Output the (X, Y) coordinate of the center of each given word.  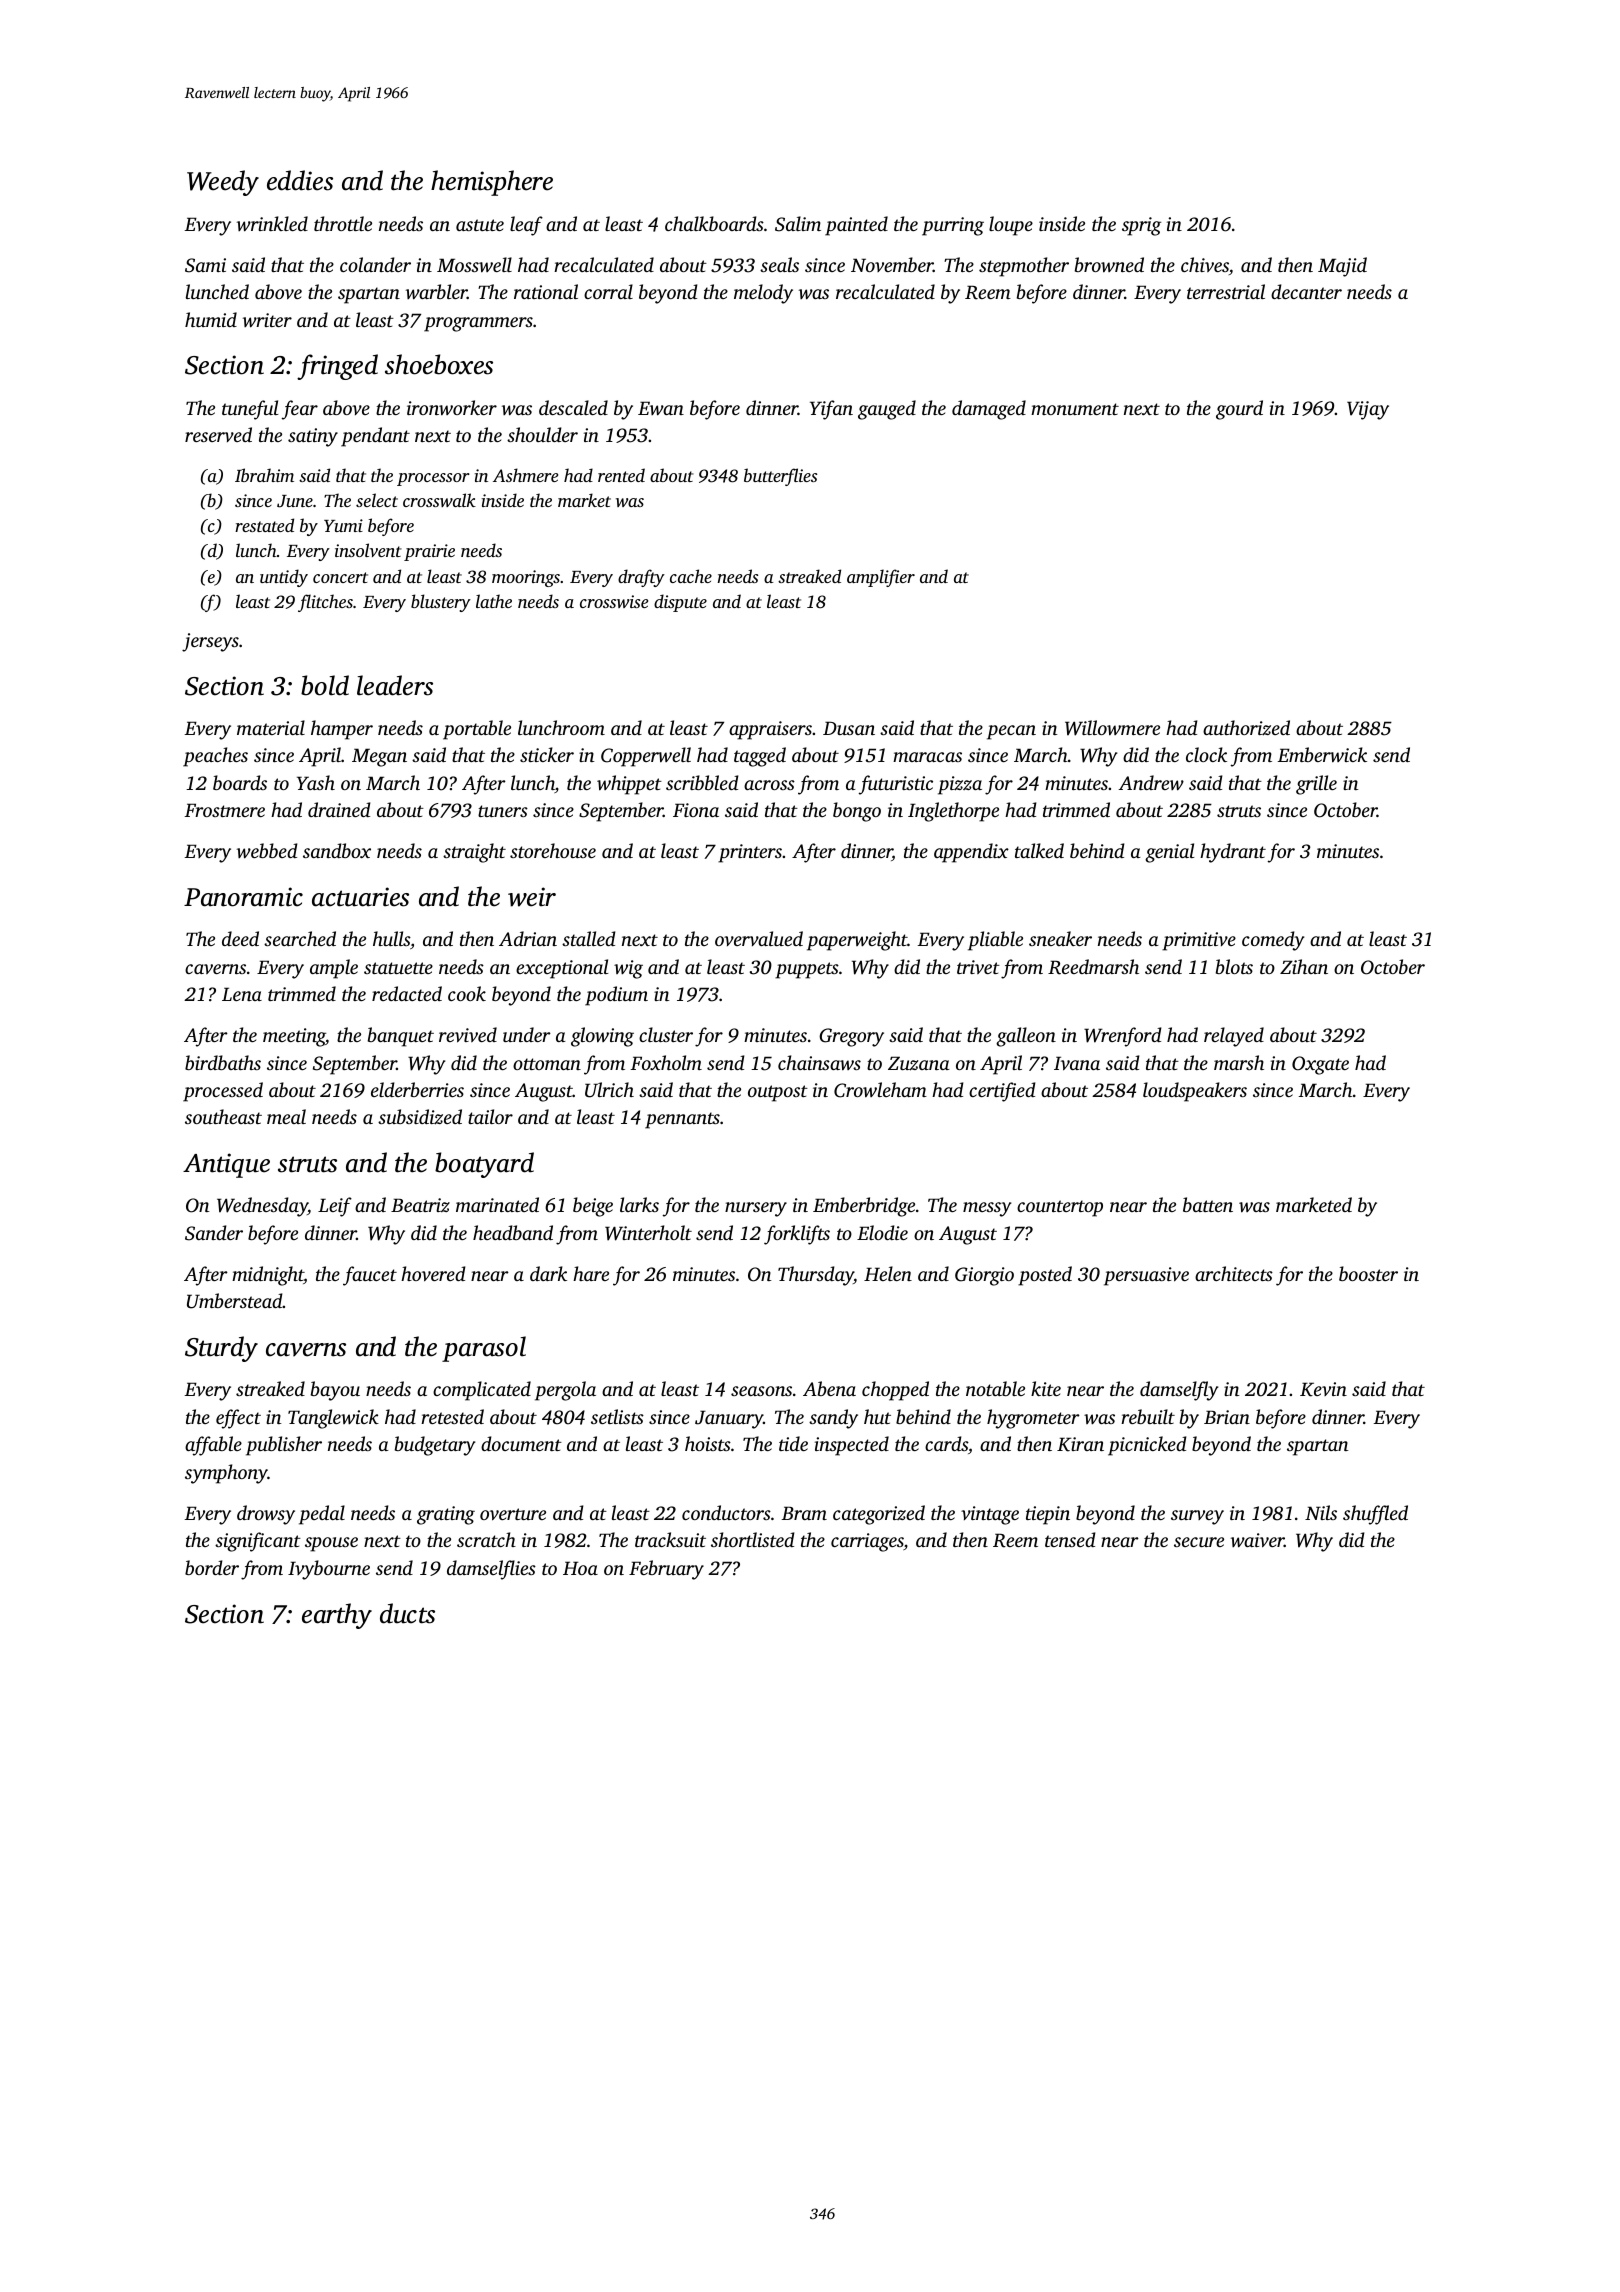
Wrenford (1123, 1037)
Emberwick (1322, 755)
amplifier (881, 578)
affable (213, 1446)
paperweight (857, 941)
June (295, 501)
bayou (335, 1391)
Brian (1227, 1417)
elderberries (417, 1089)
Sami (205, 265)
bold (325, 685)
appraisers (770, 730)
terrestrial (1226, 291)
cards (946, 1443)
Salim (798, 224)
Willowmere (1112, 728)
